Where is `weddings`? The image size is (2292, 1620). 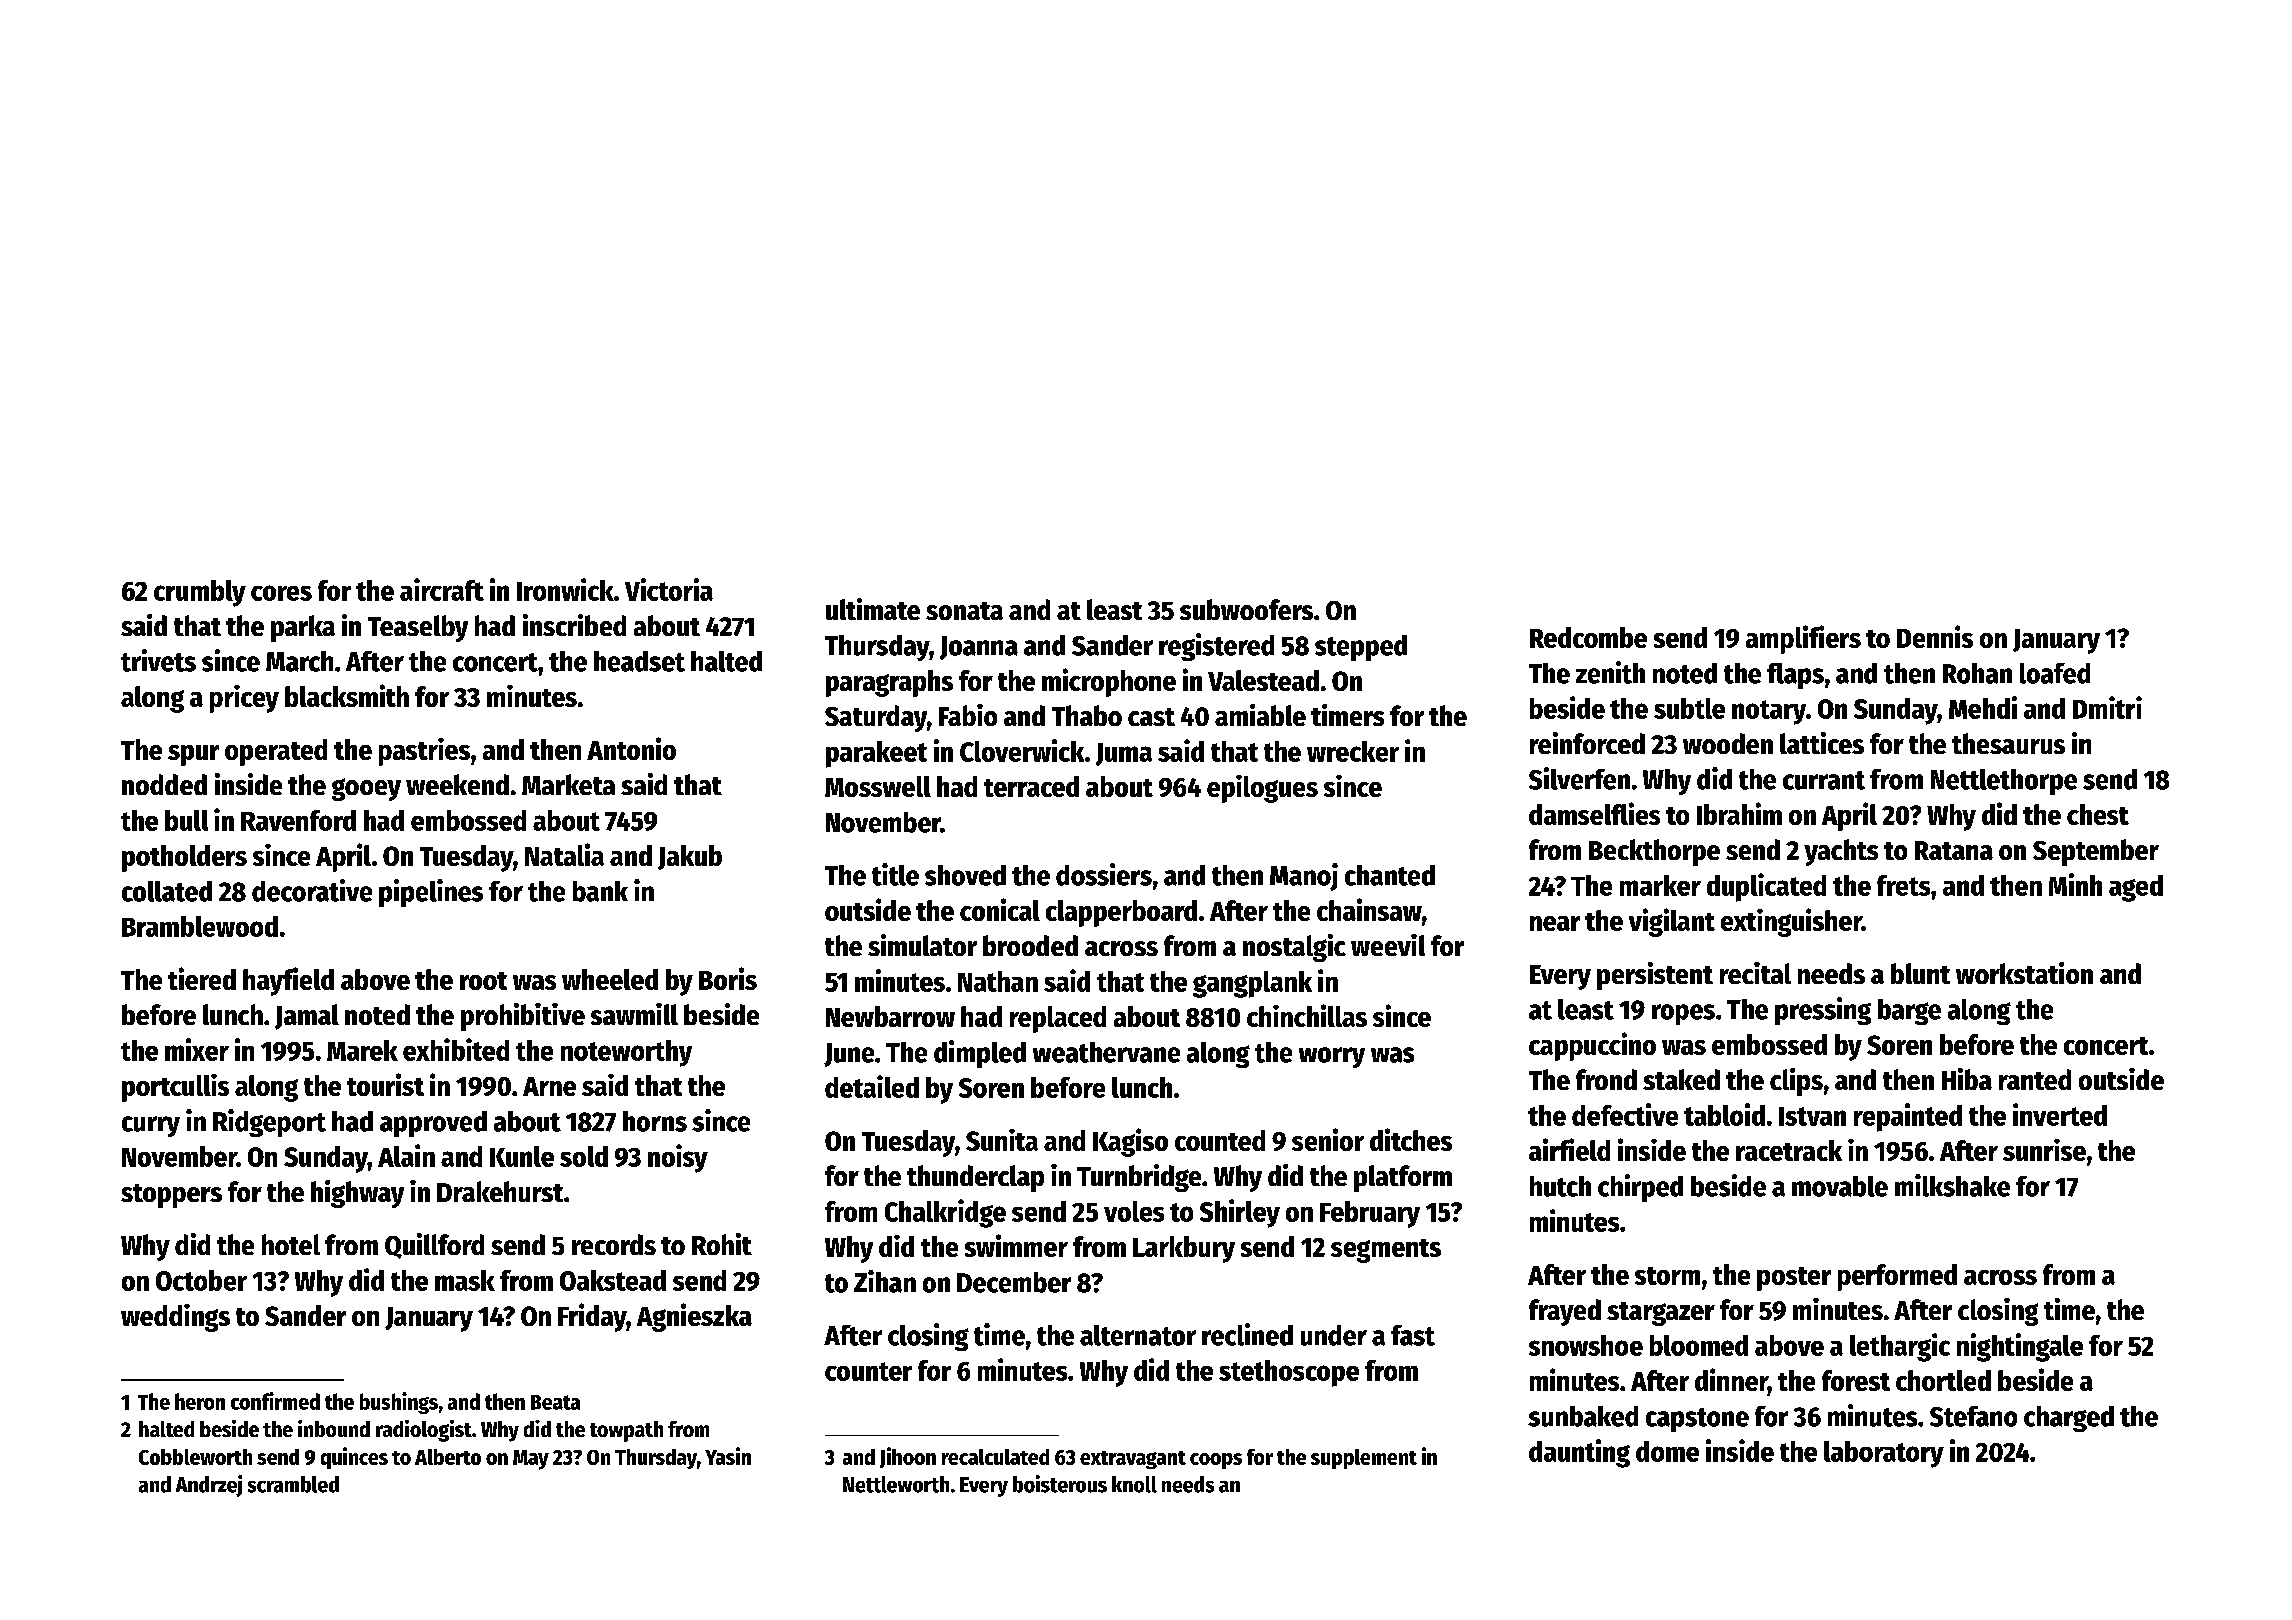
weddings is located at coordinates (175, 1318).
